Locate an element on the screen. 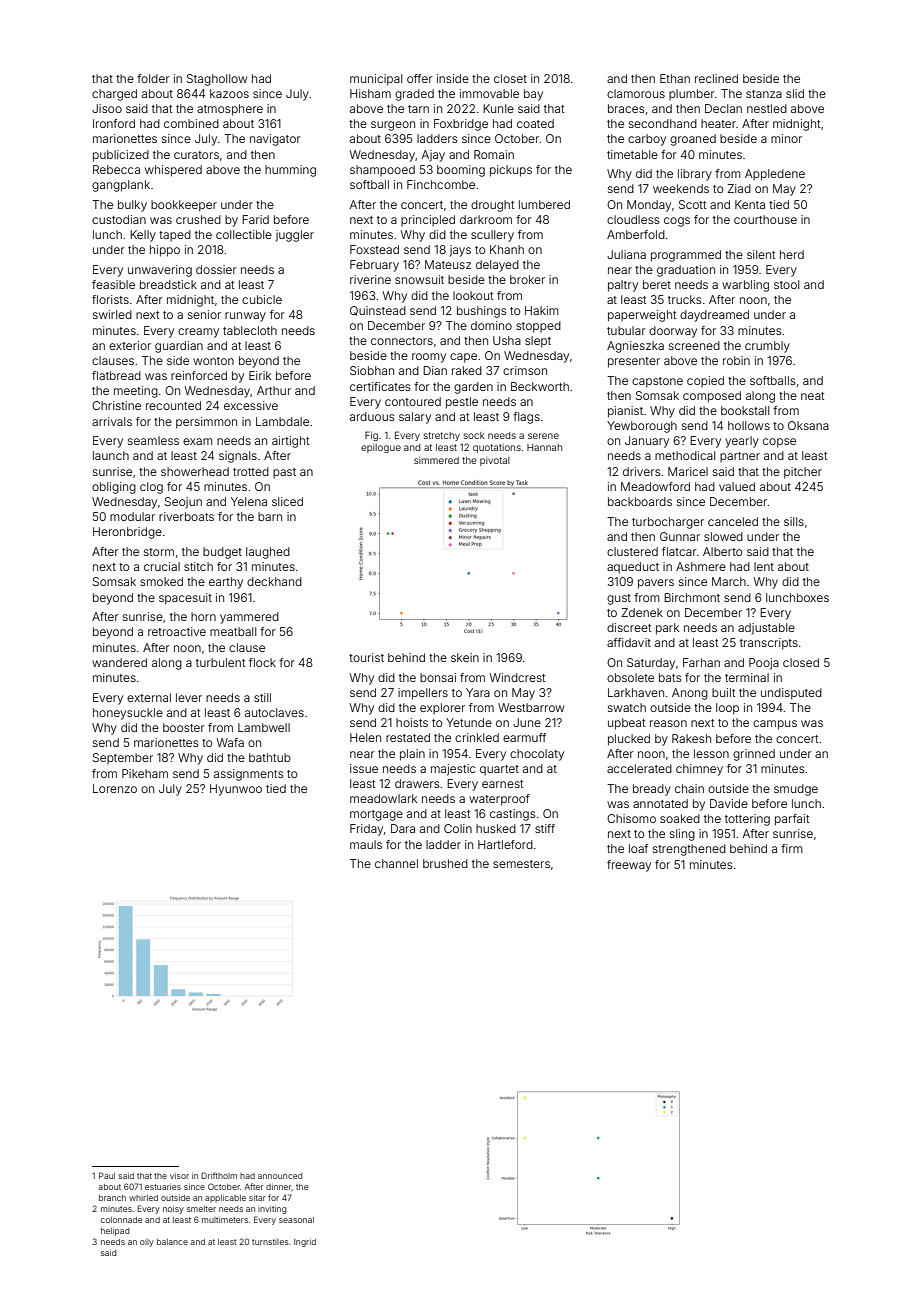  Foxbridge is located at coordinates (461, 125).
